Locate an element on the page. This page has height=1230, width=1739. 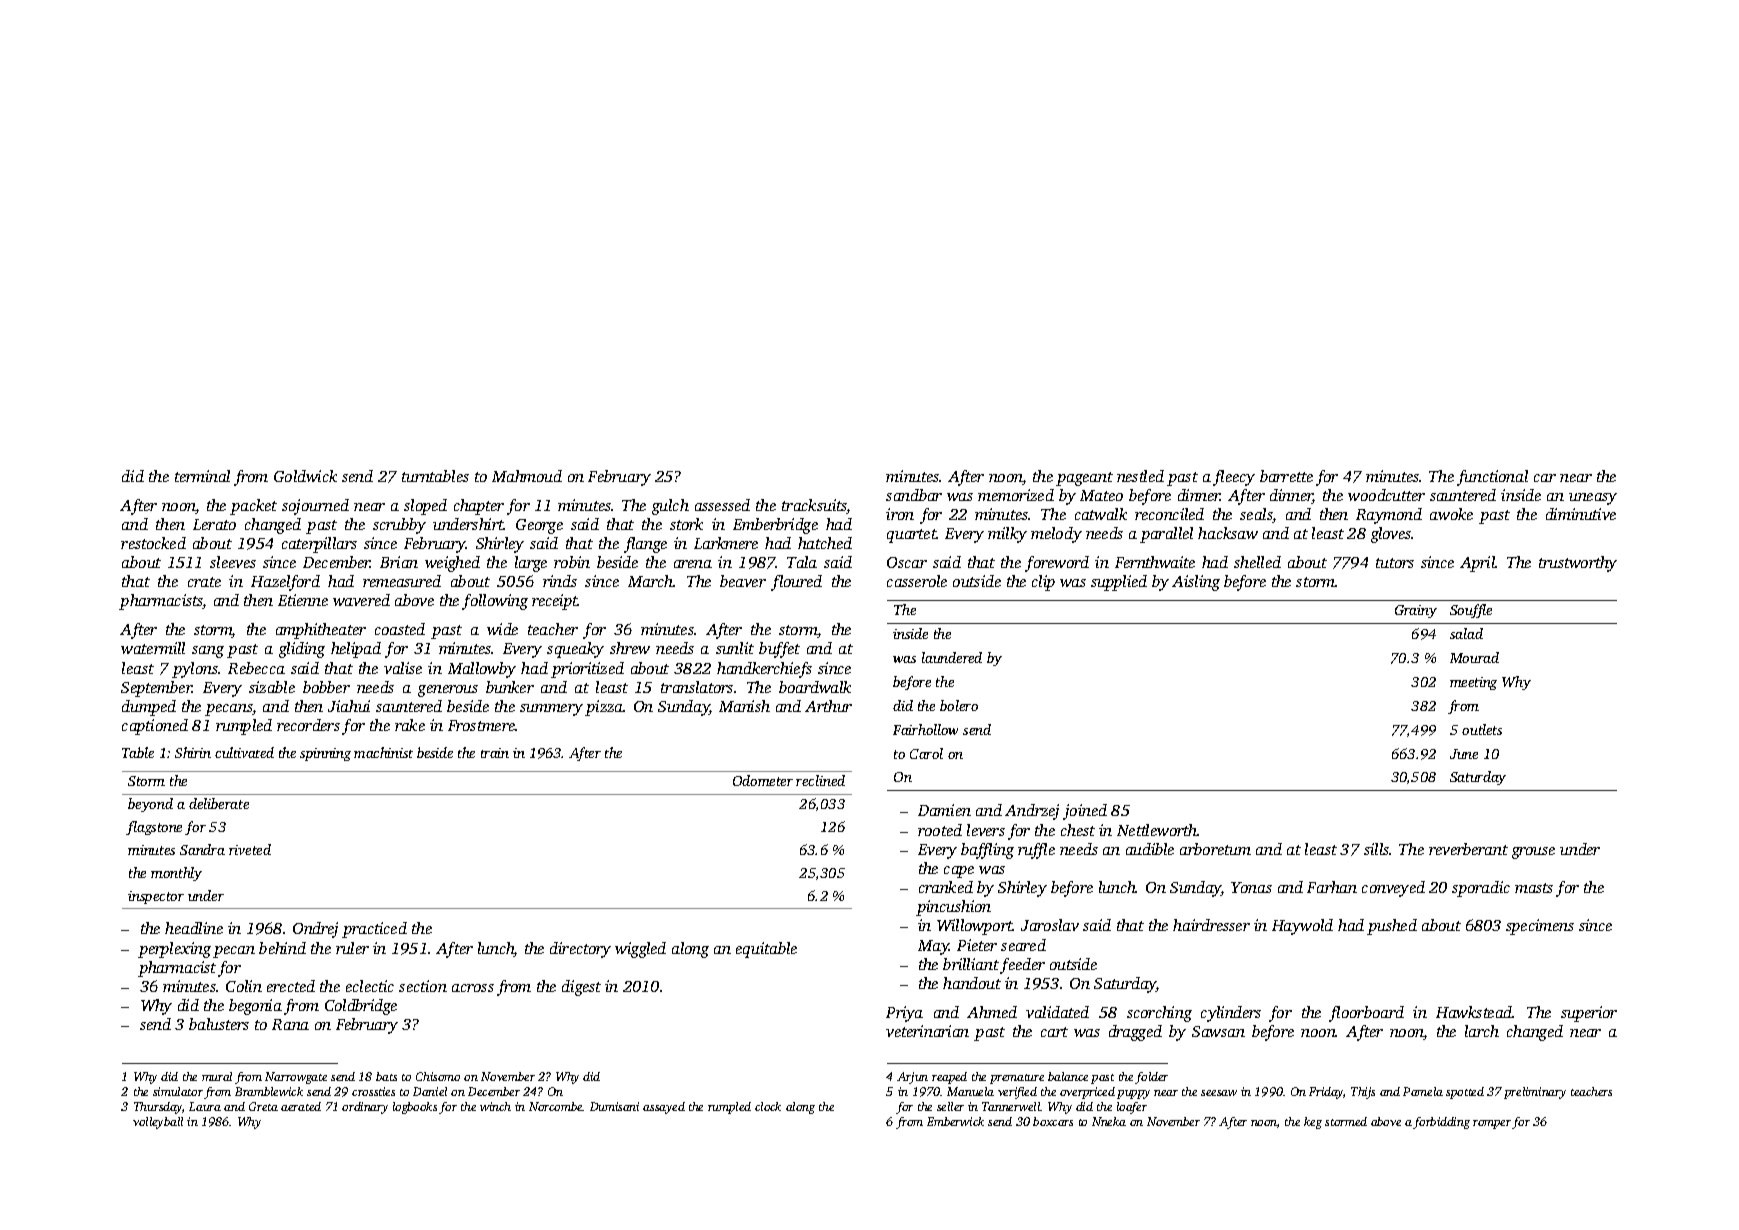
riveted is located at coordinates (250, 849).
